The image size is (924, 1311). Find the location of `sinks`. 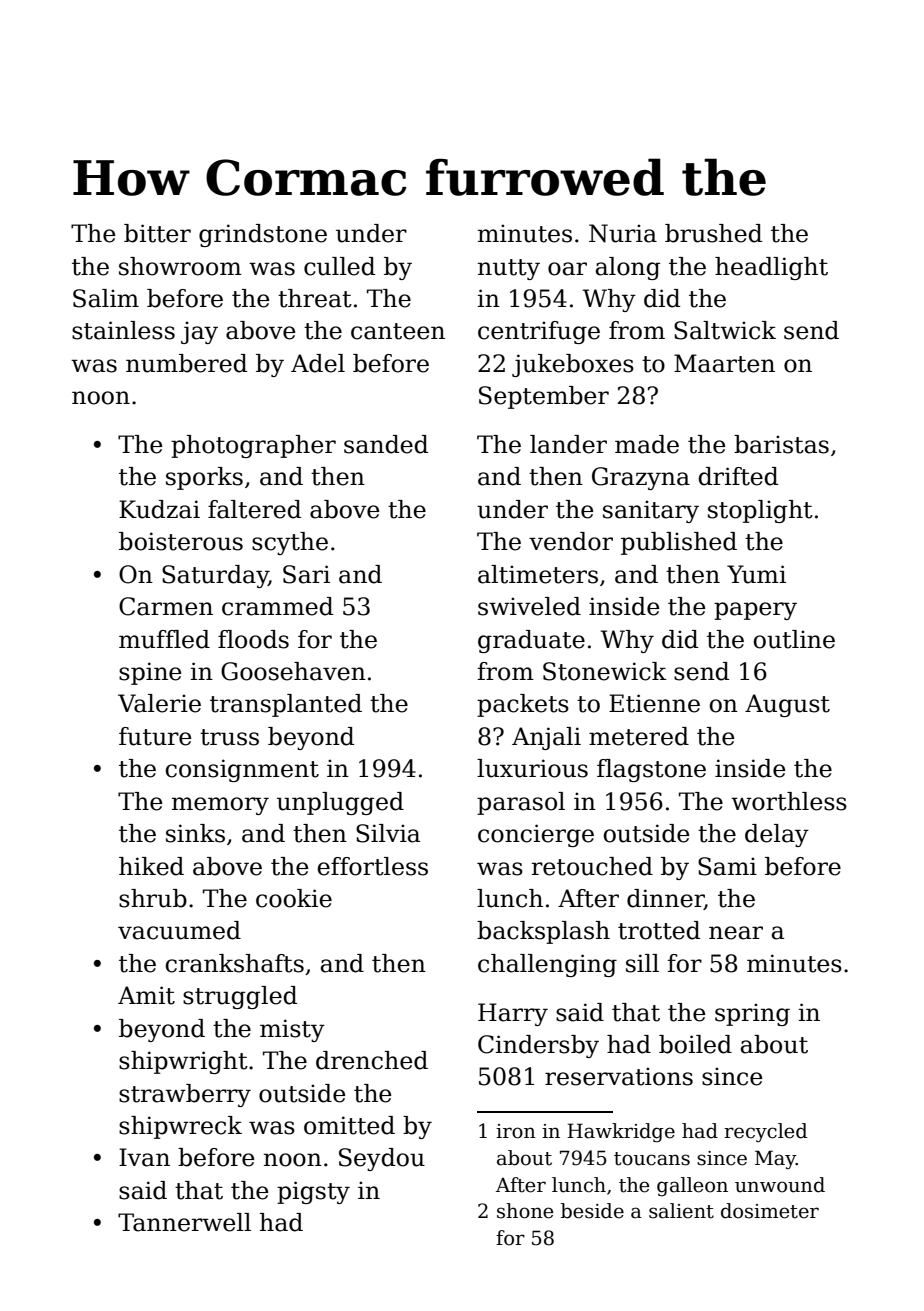

sinks is located at coordinates (195, 833).
